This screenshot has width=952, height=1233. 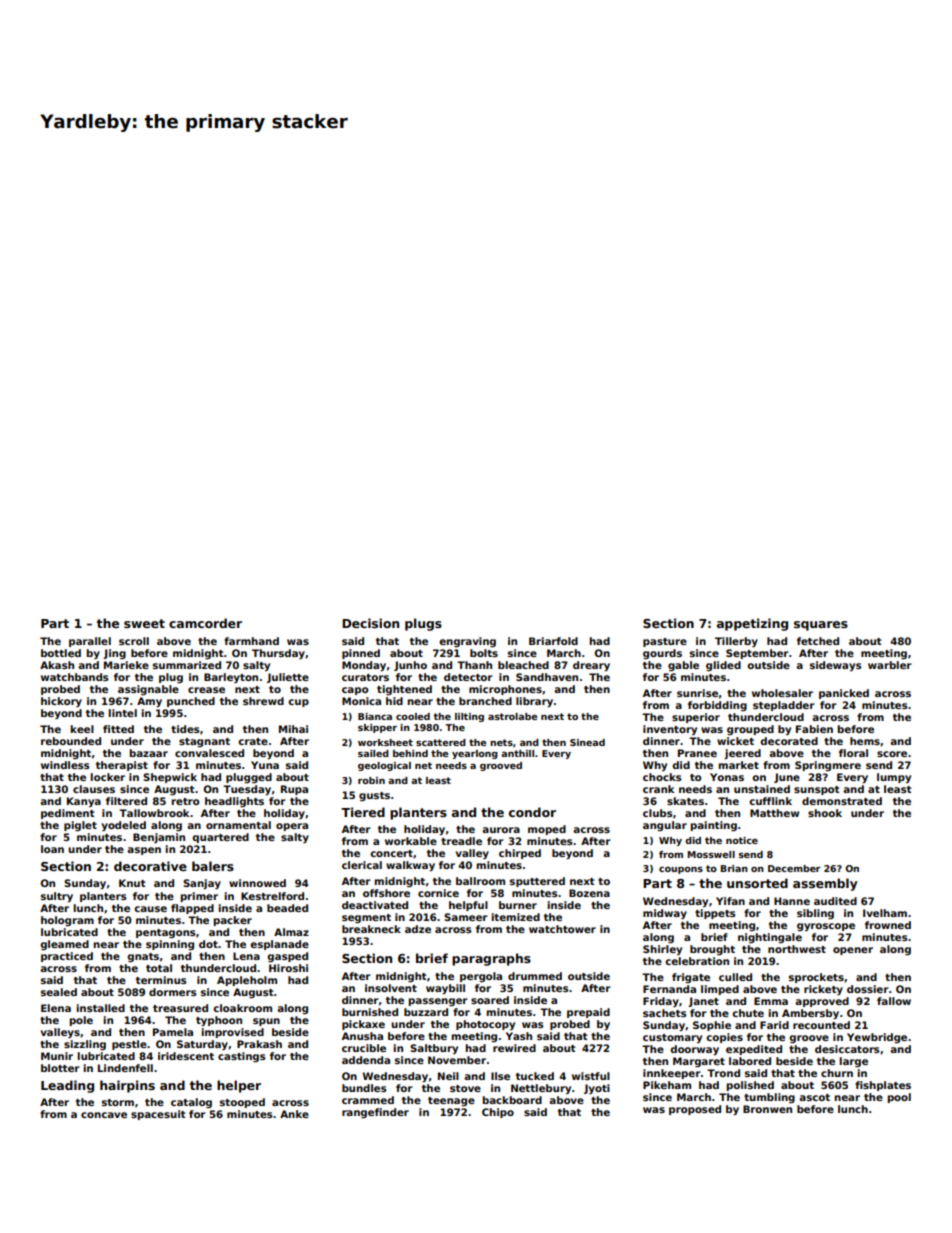 What do you see at coordinates (587, 742) in the screenshot?
I see `Sinead` at bounding box center [587, 742].
